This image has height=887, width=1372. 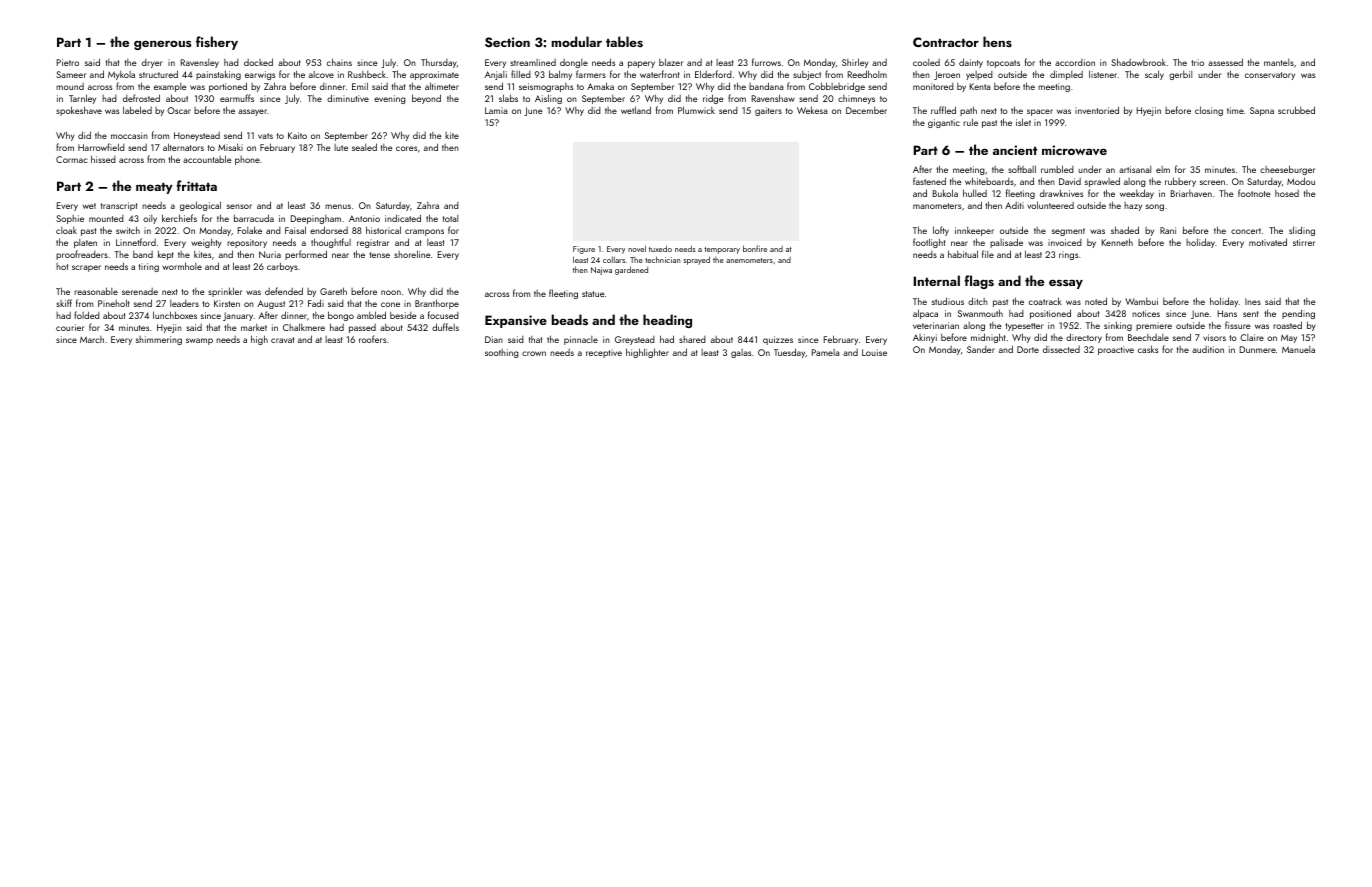 What do you see at coordinates (1028, 349) in the image?
I see `Dorte` at bounding box center [1028, 349].
